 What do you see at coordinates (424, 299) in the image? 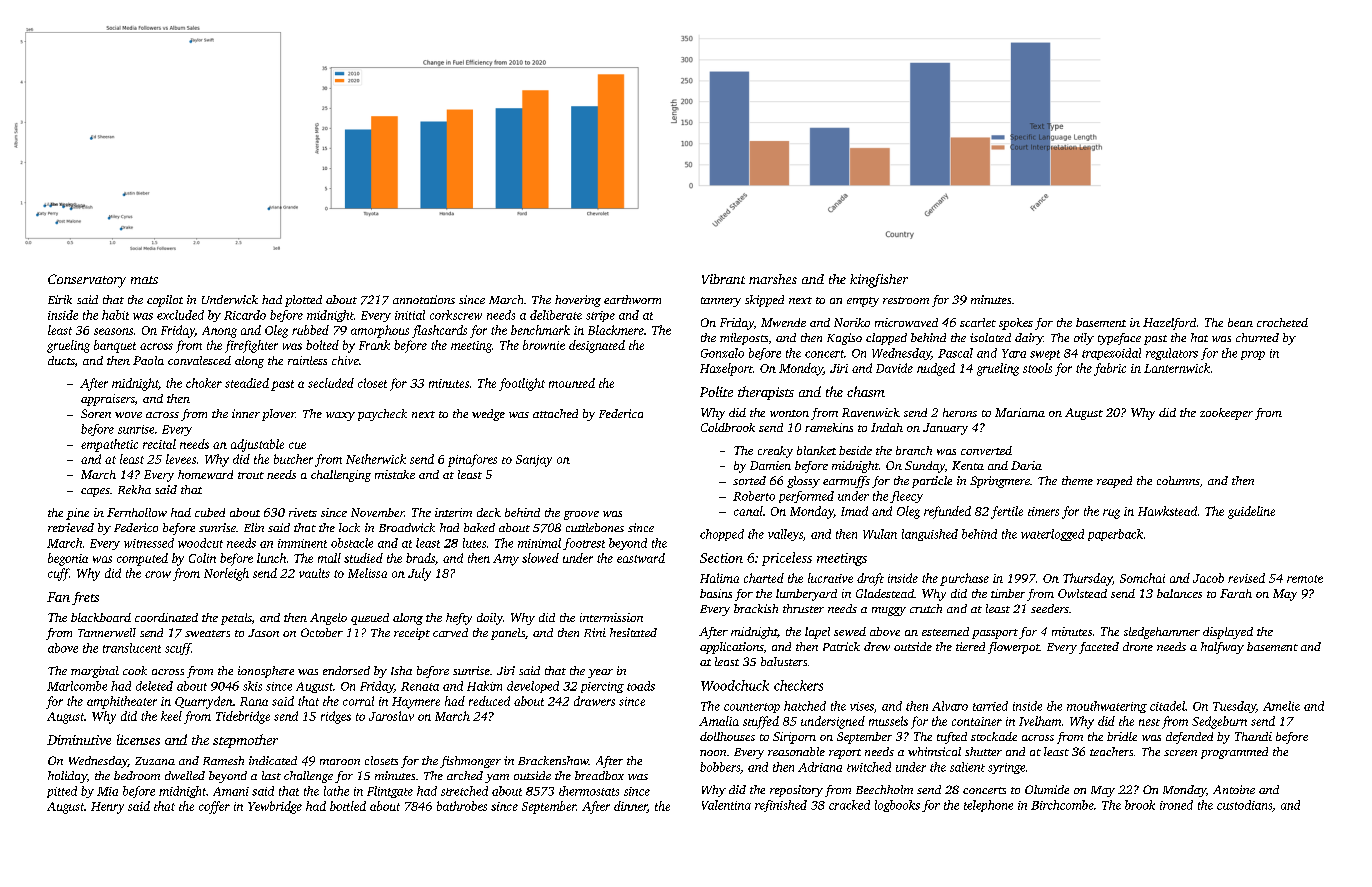
I see `annotations` at bounding box center [424, 299].
